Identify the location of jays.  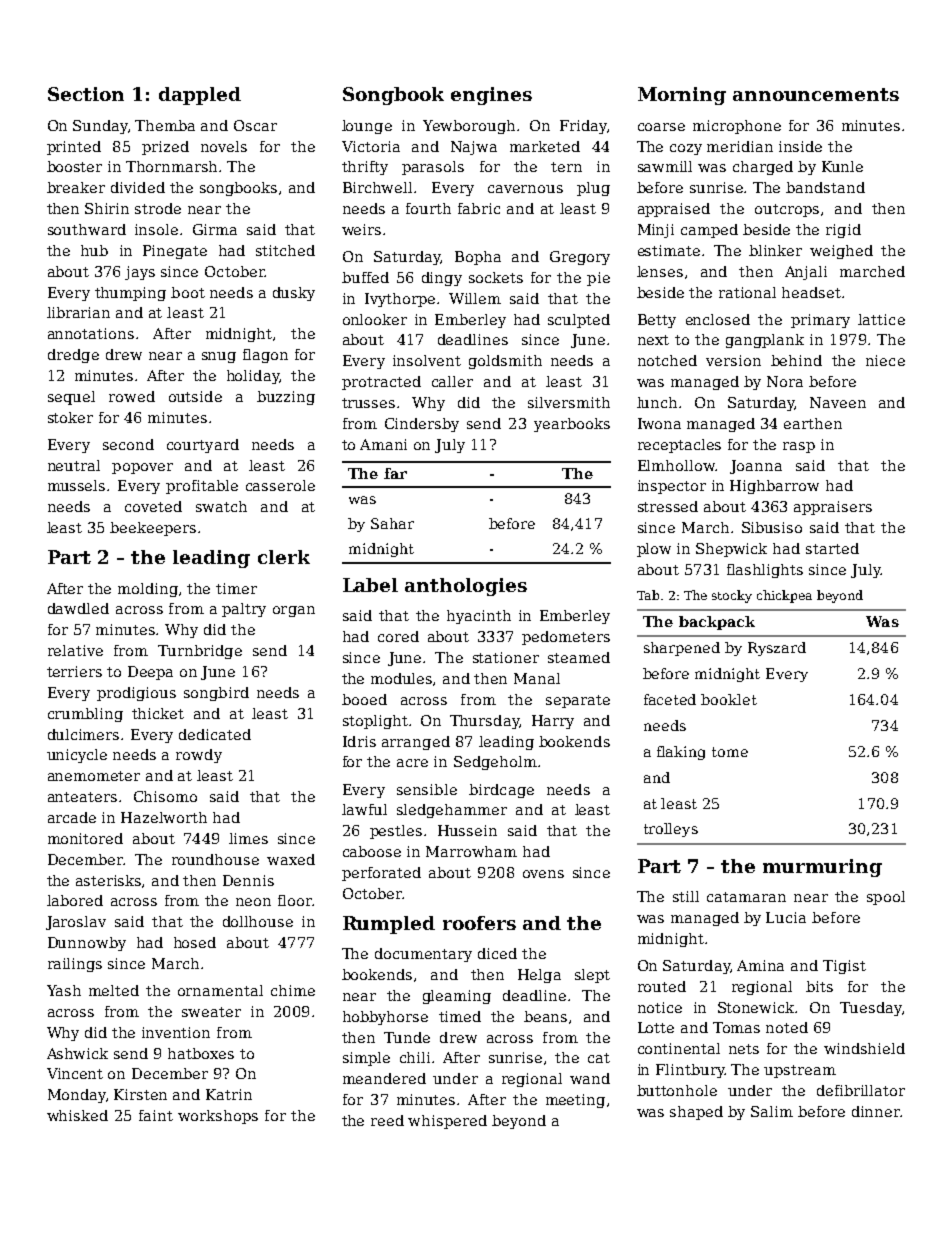
(140, 273).
